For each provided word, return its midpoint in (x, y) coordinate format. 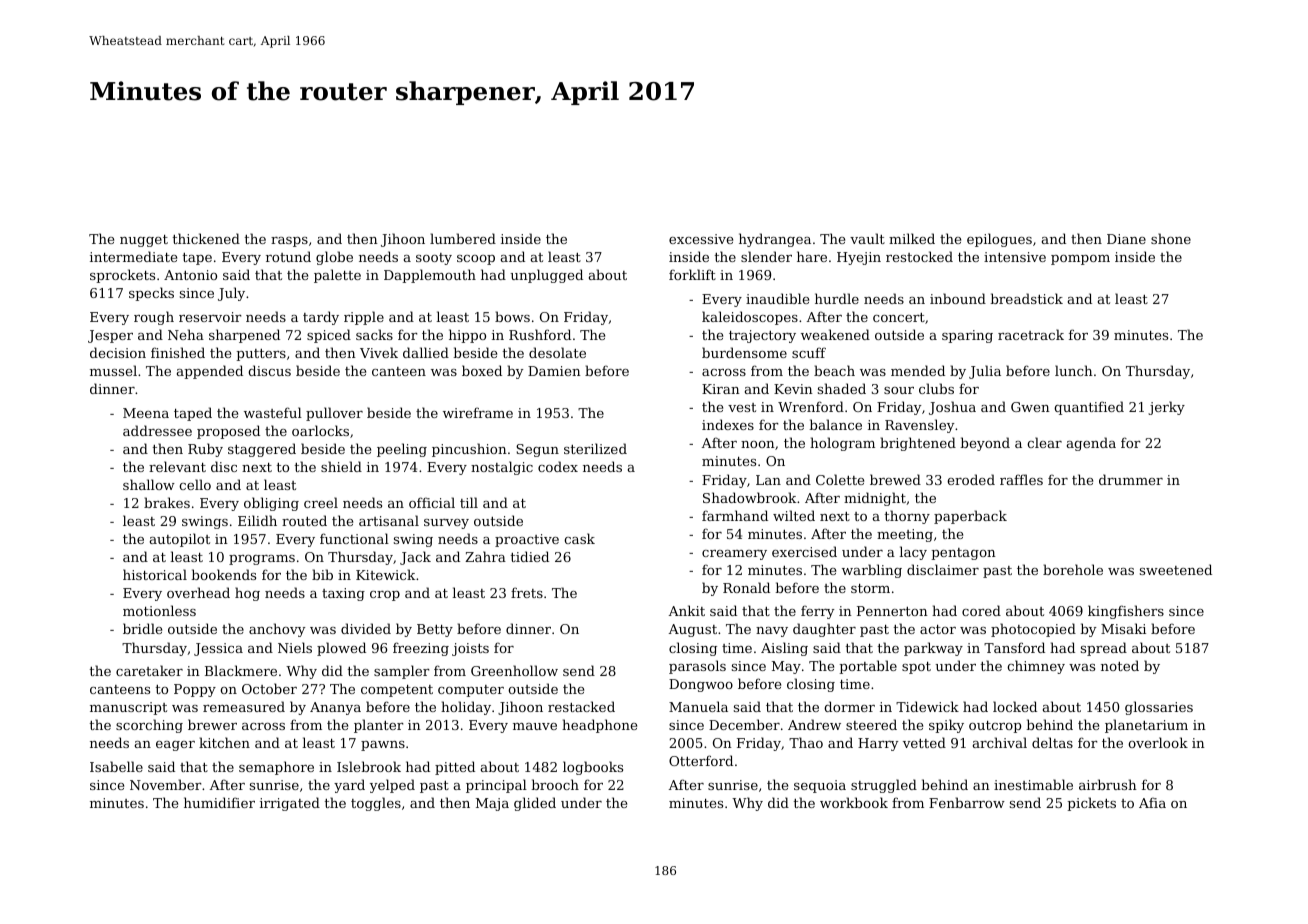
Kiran (721, 389)
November (166, 784)
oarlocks (320, 430)
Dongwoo (701, 685)
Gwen (1030, 407)
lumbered (463, 238)
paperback (970, 517)
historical (155, 574)
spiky (946, 726)
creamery (734, 555)
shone (1171, 238)
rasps (289, 242)
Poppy (195, 690)
